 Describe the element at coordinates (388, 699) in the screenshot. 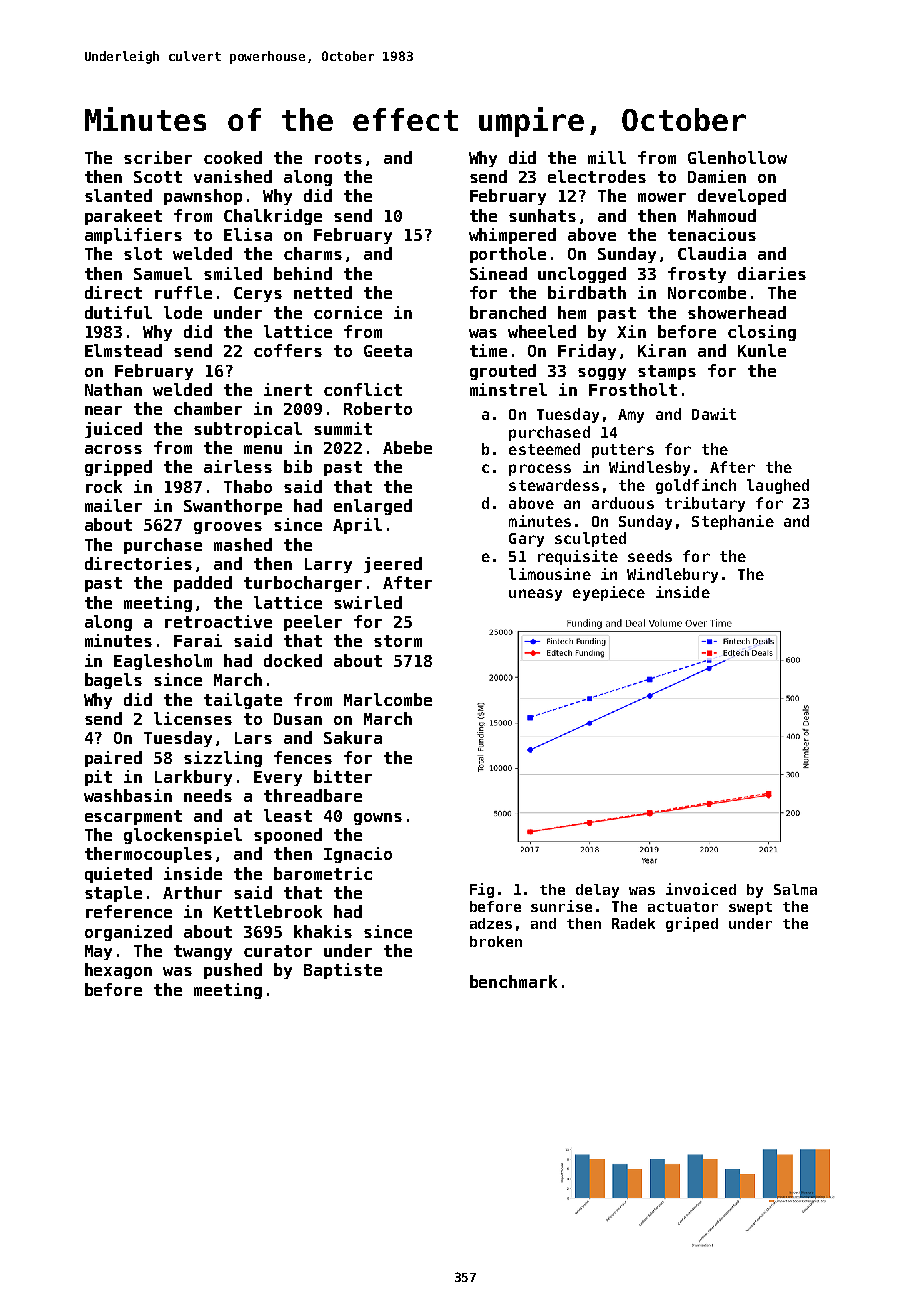

I see `Marlcombe` at that location.
